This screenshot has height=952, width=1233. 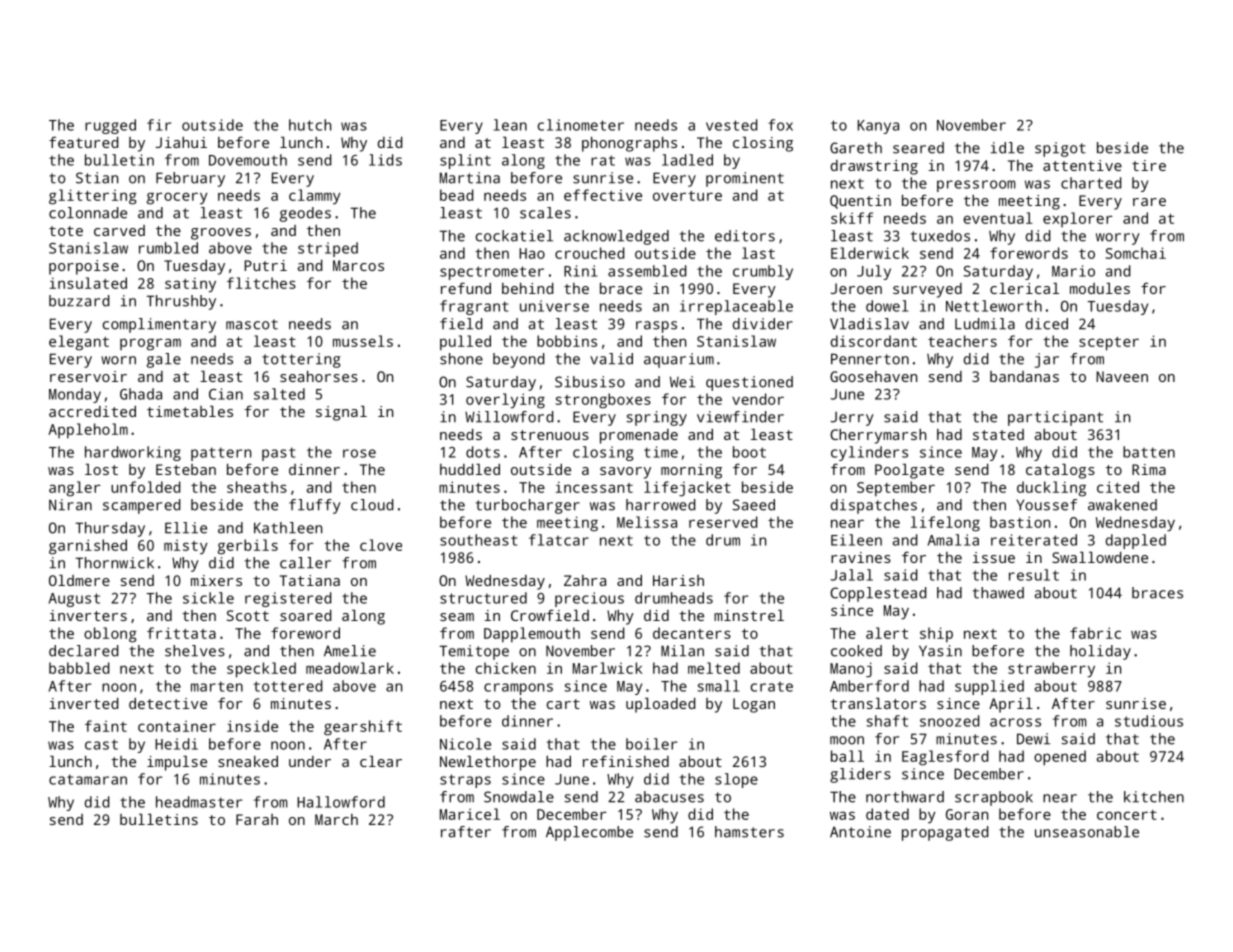 What do you see at coordinates (190, 179) in the screenshot?
I see `February` at bounding box center [190, 179].
